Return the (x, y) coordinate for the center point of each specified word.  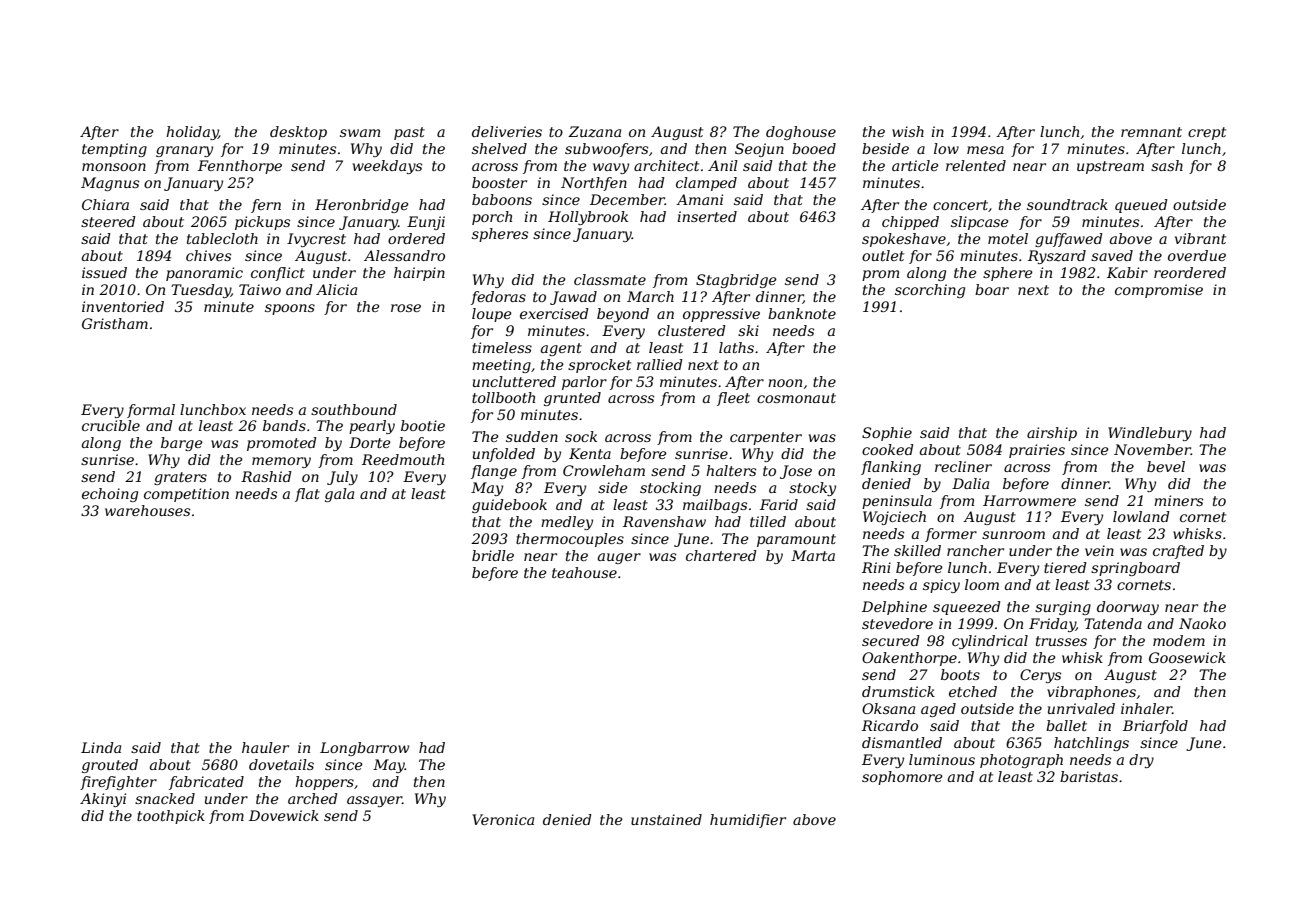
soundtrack (1067, 204)
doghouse (801, 133)
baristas (1089, 776)
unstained (666, 819)
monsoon (114, 167)
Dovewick (284, 815)
